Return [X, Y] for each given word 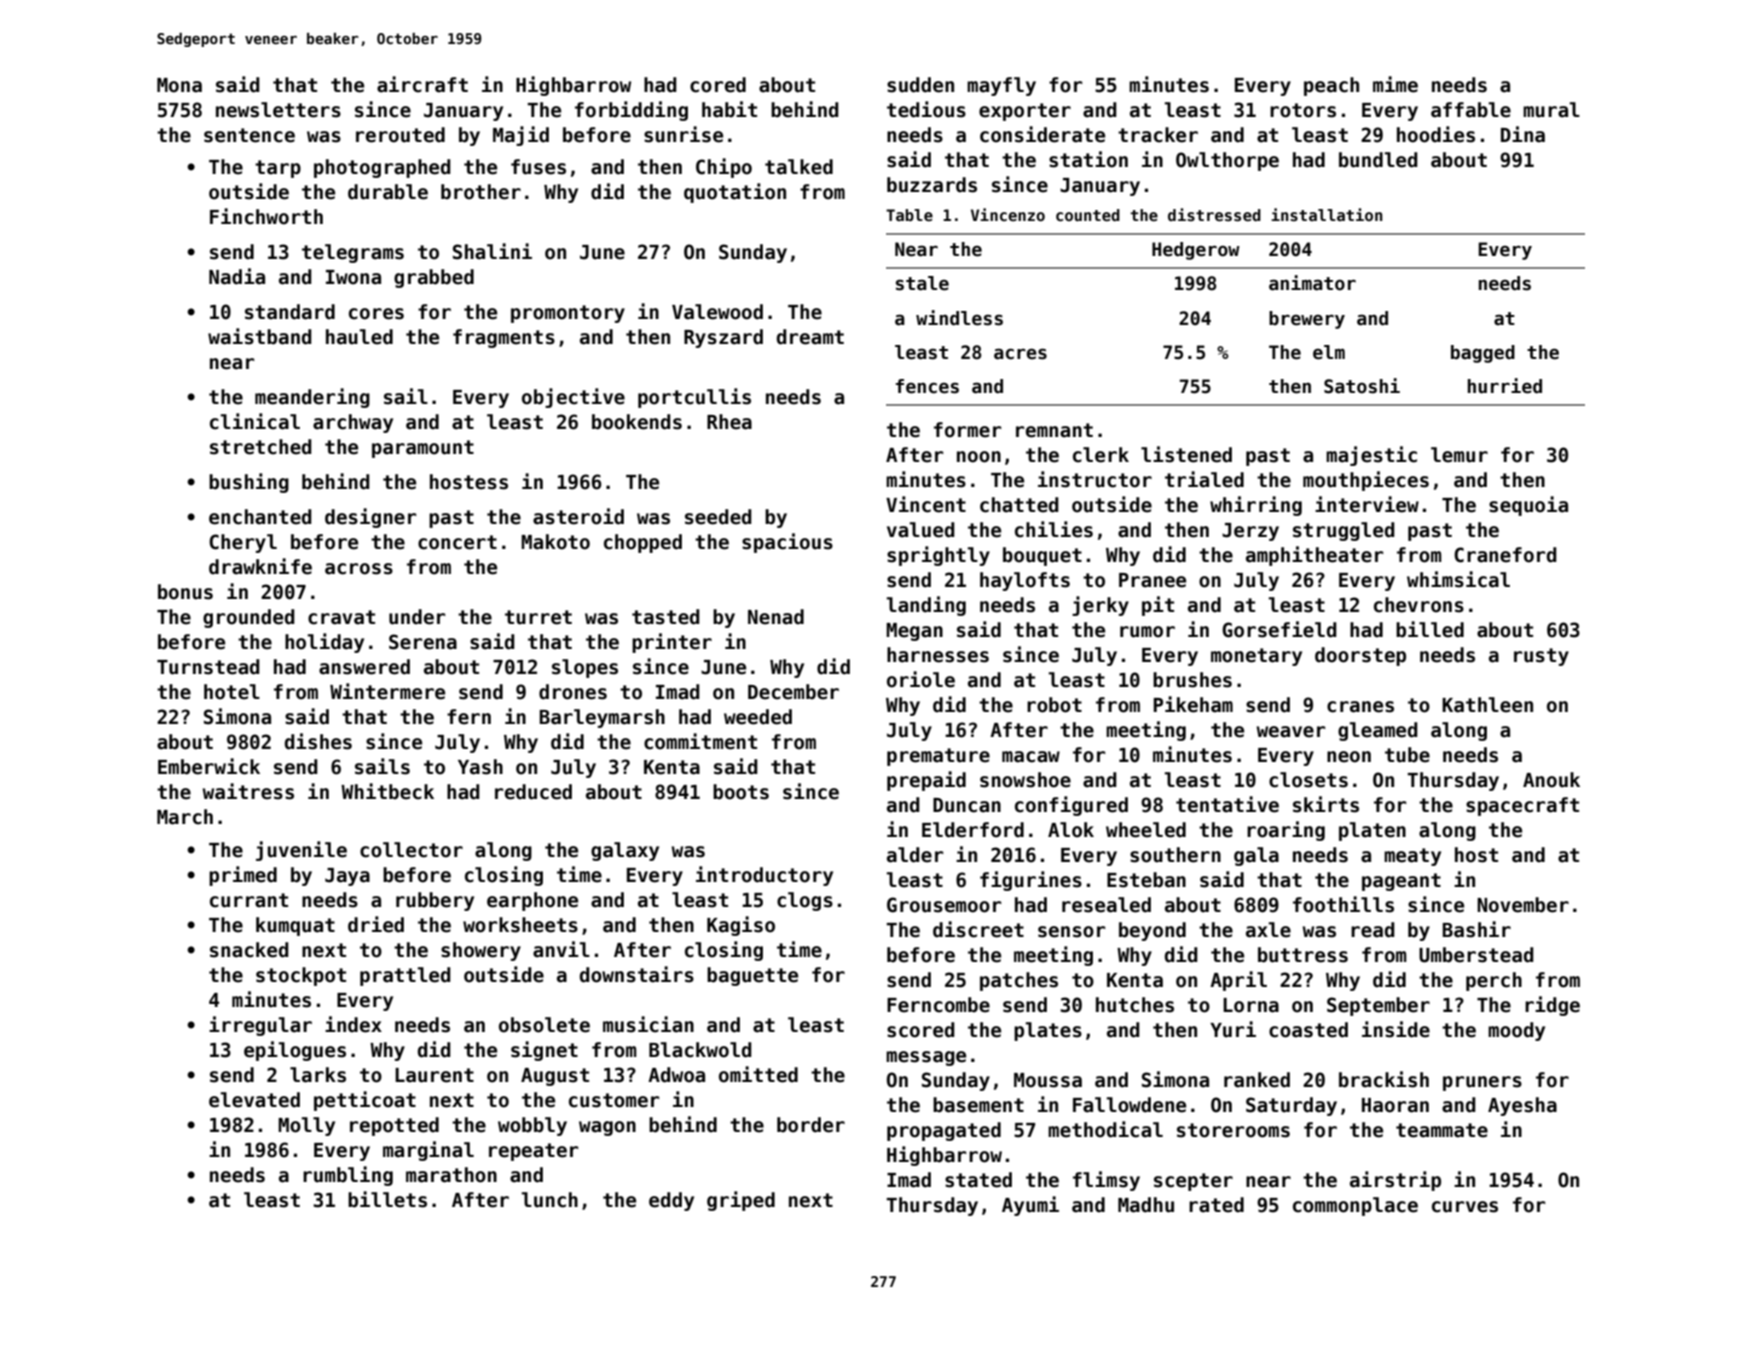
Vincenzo [1008, 215]
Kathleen [1487, 705]
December [793, 692]
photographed [382, 168]
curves [1465, 1207]
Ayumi [1030, 1206]
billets [387, 1199]
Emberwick [209, 766]
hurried [1505, 386]
